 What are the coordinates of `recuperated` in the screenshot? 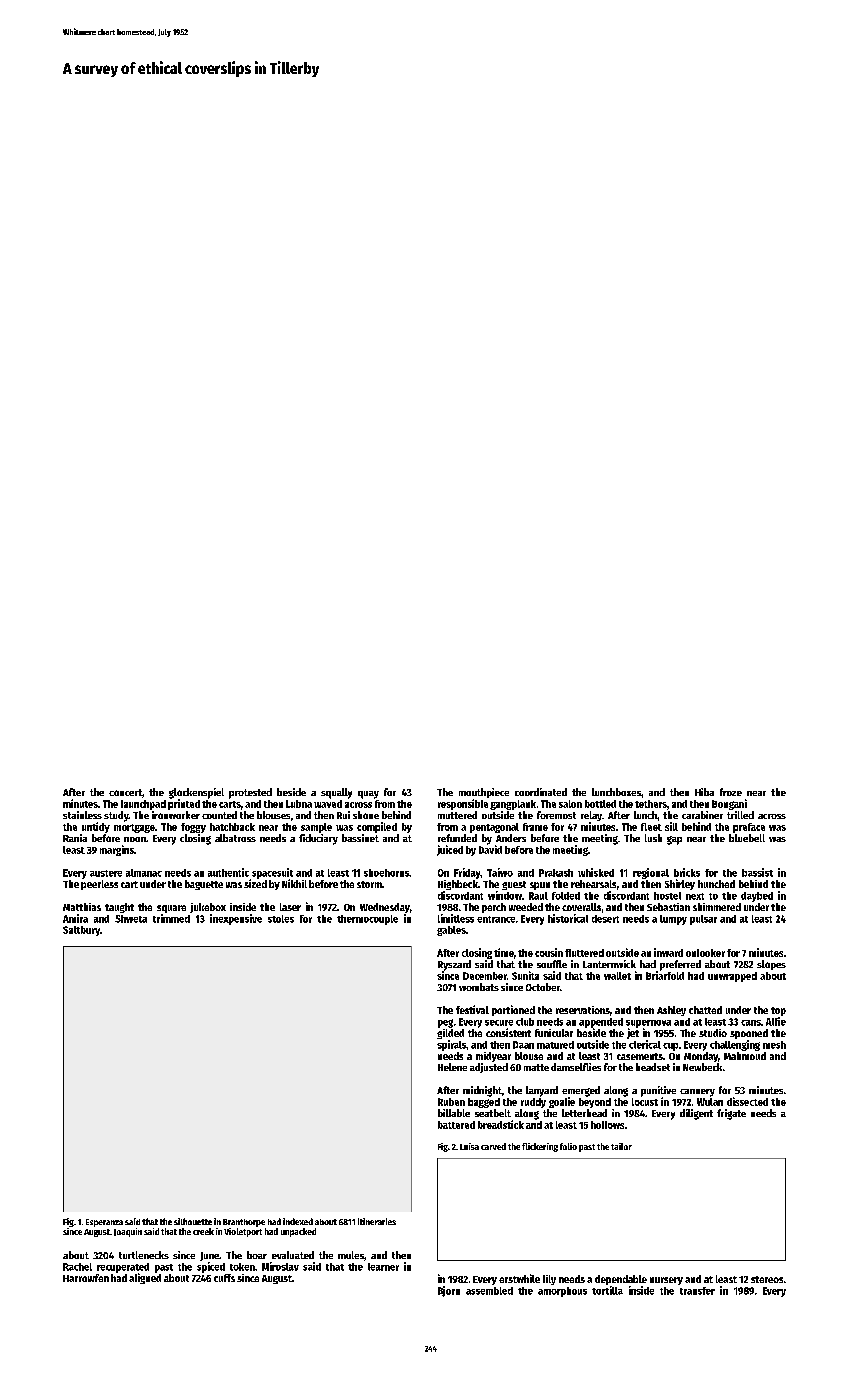 It's located at (123, 1268).
